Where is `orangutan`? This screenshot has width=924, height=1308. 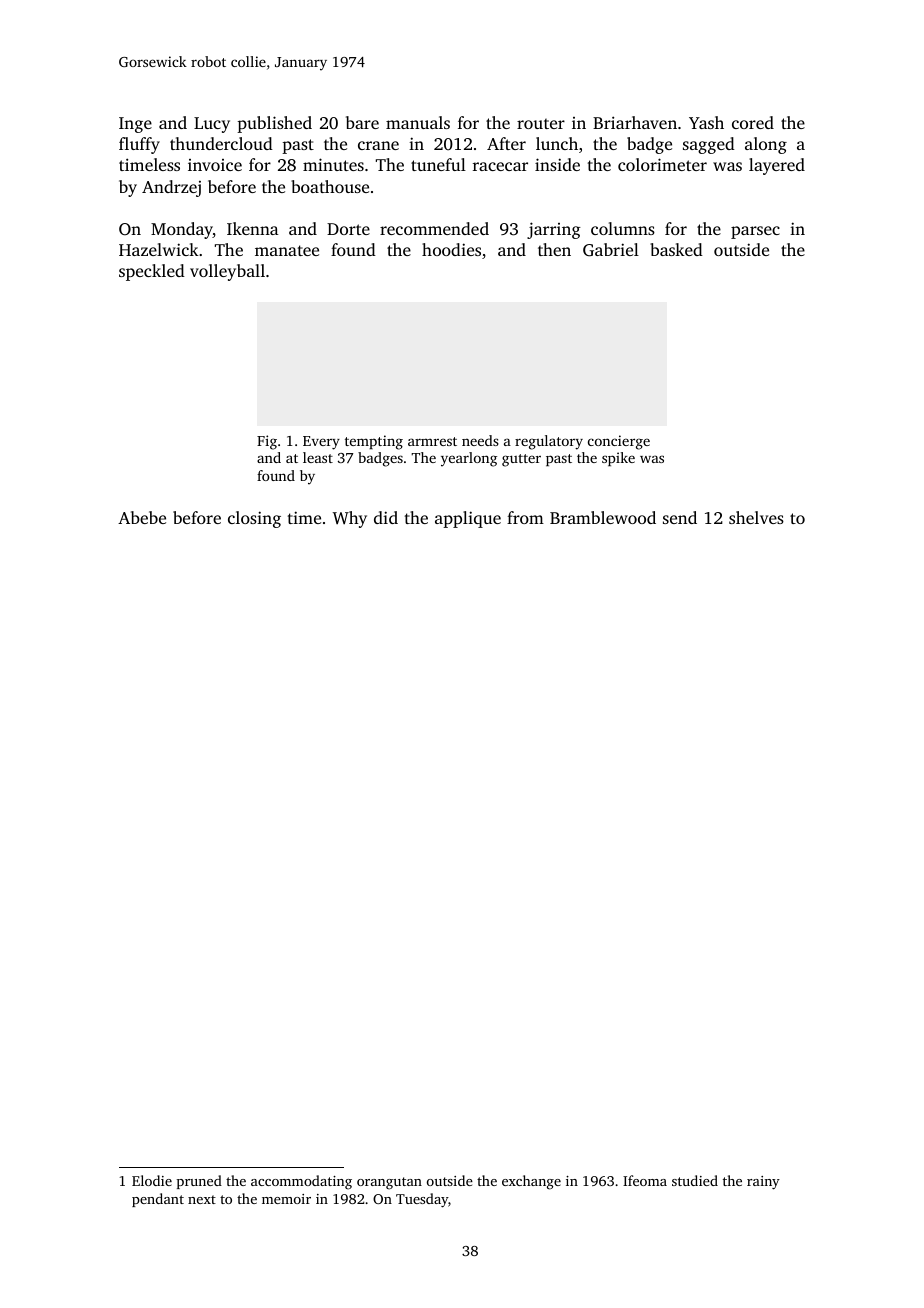 orangutan is located at coordinates (389, 1183).
